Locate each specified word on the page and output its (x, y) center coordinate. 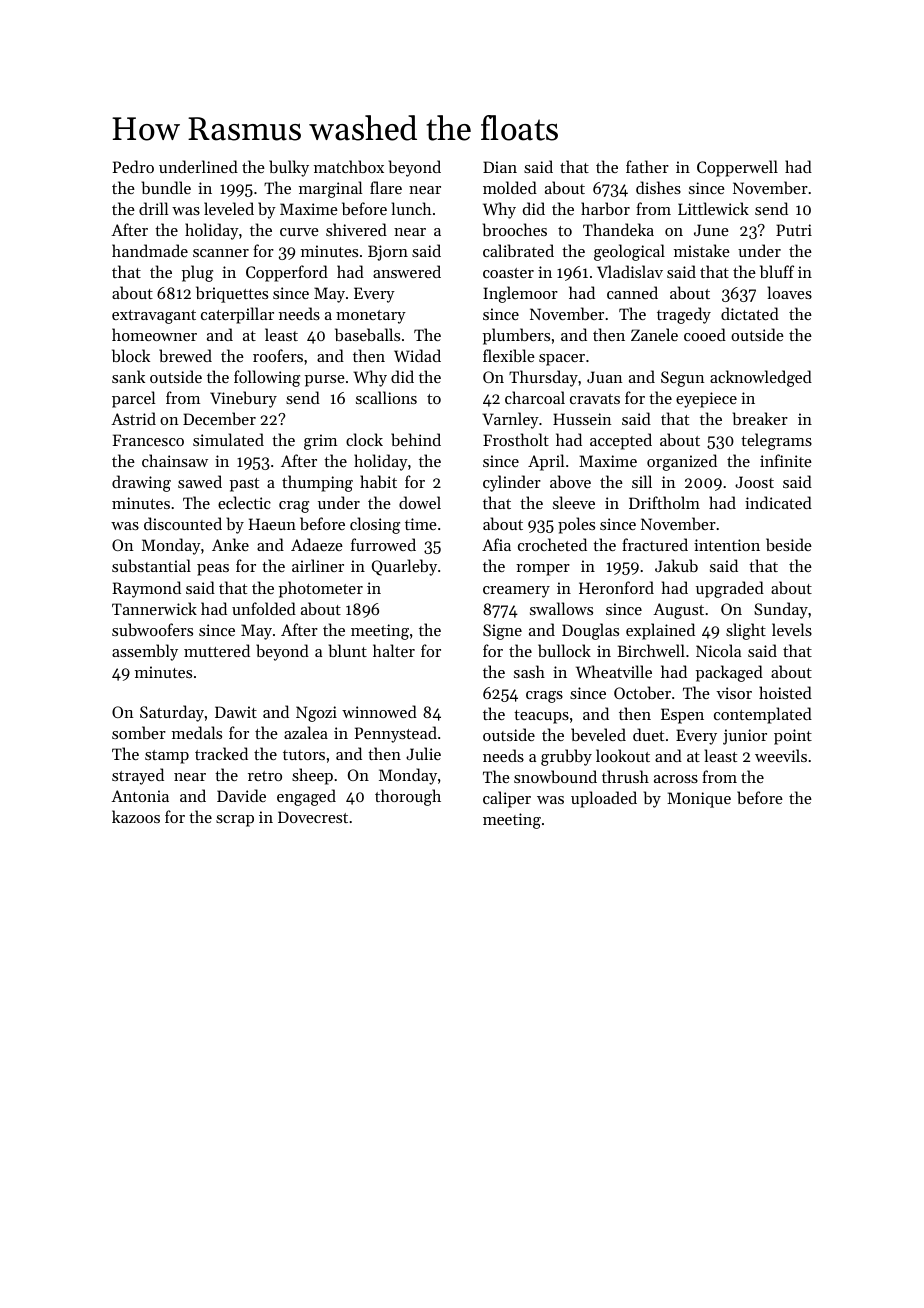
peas (213, 570)
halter (394, 650)
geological (629, 252)
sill (642, 481)
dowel (420, 502)
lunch (411, 208)
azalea (306, 732)
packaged (729, 673)
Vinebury (243, 399)
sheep (312, 776)
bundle (166, 187)
